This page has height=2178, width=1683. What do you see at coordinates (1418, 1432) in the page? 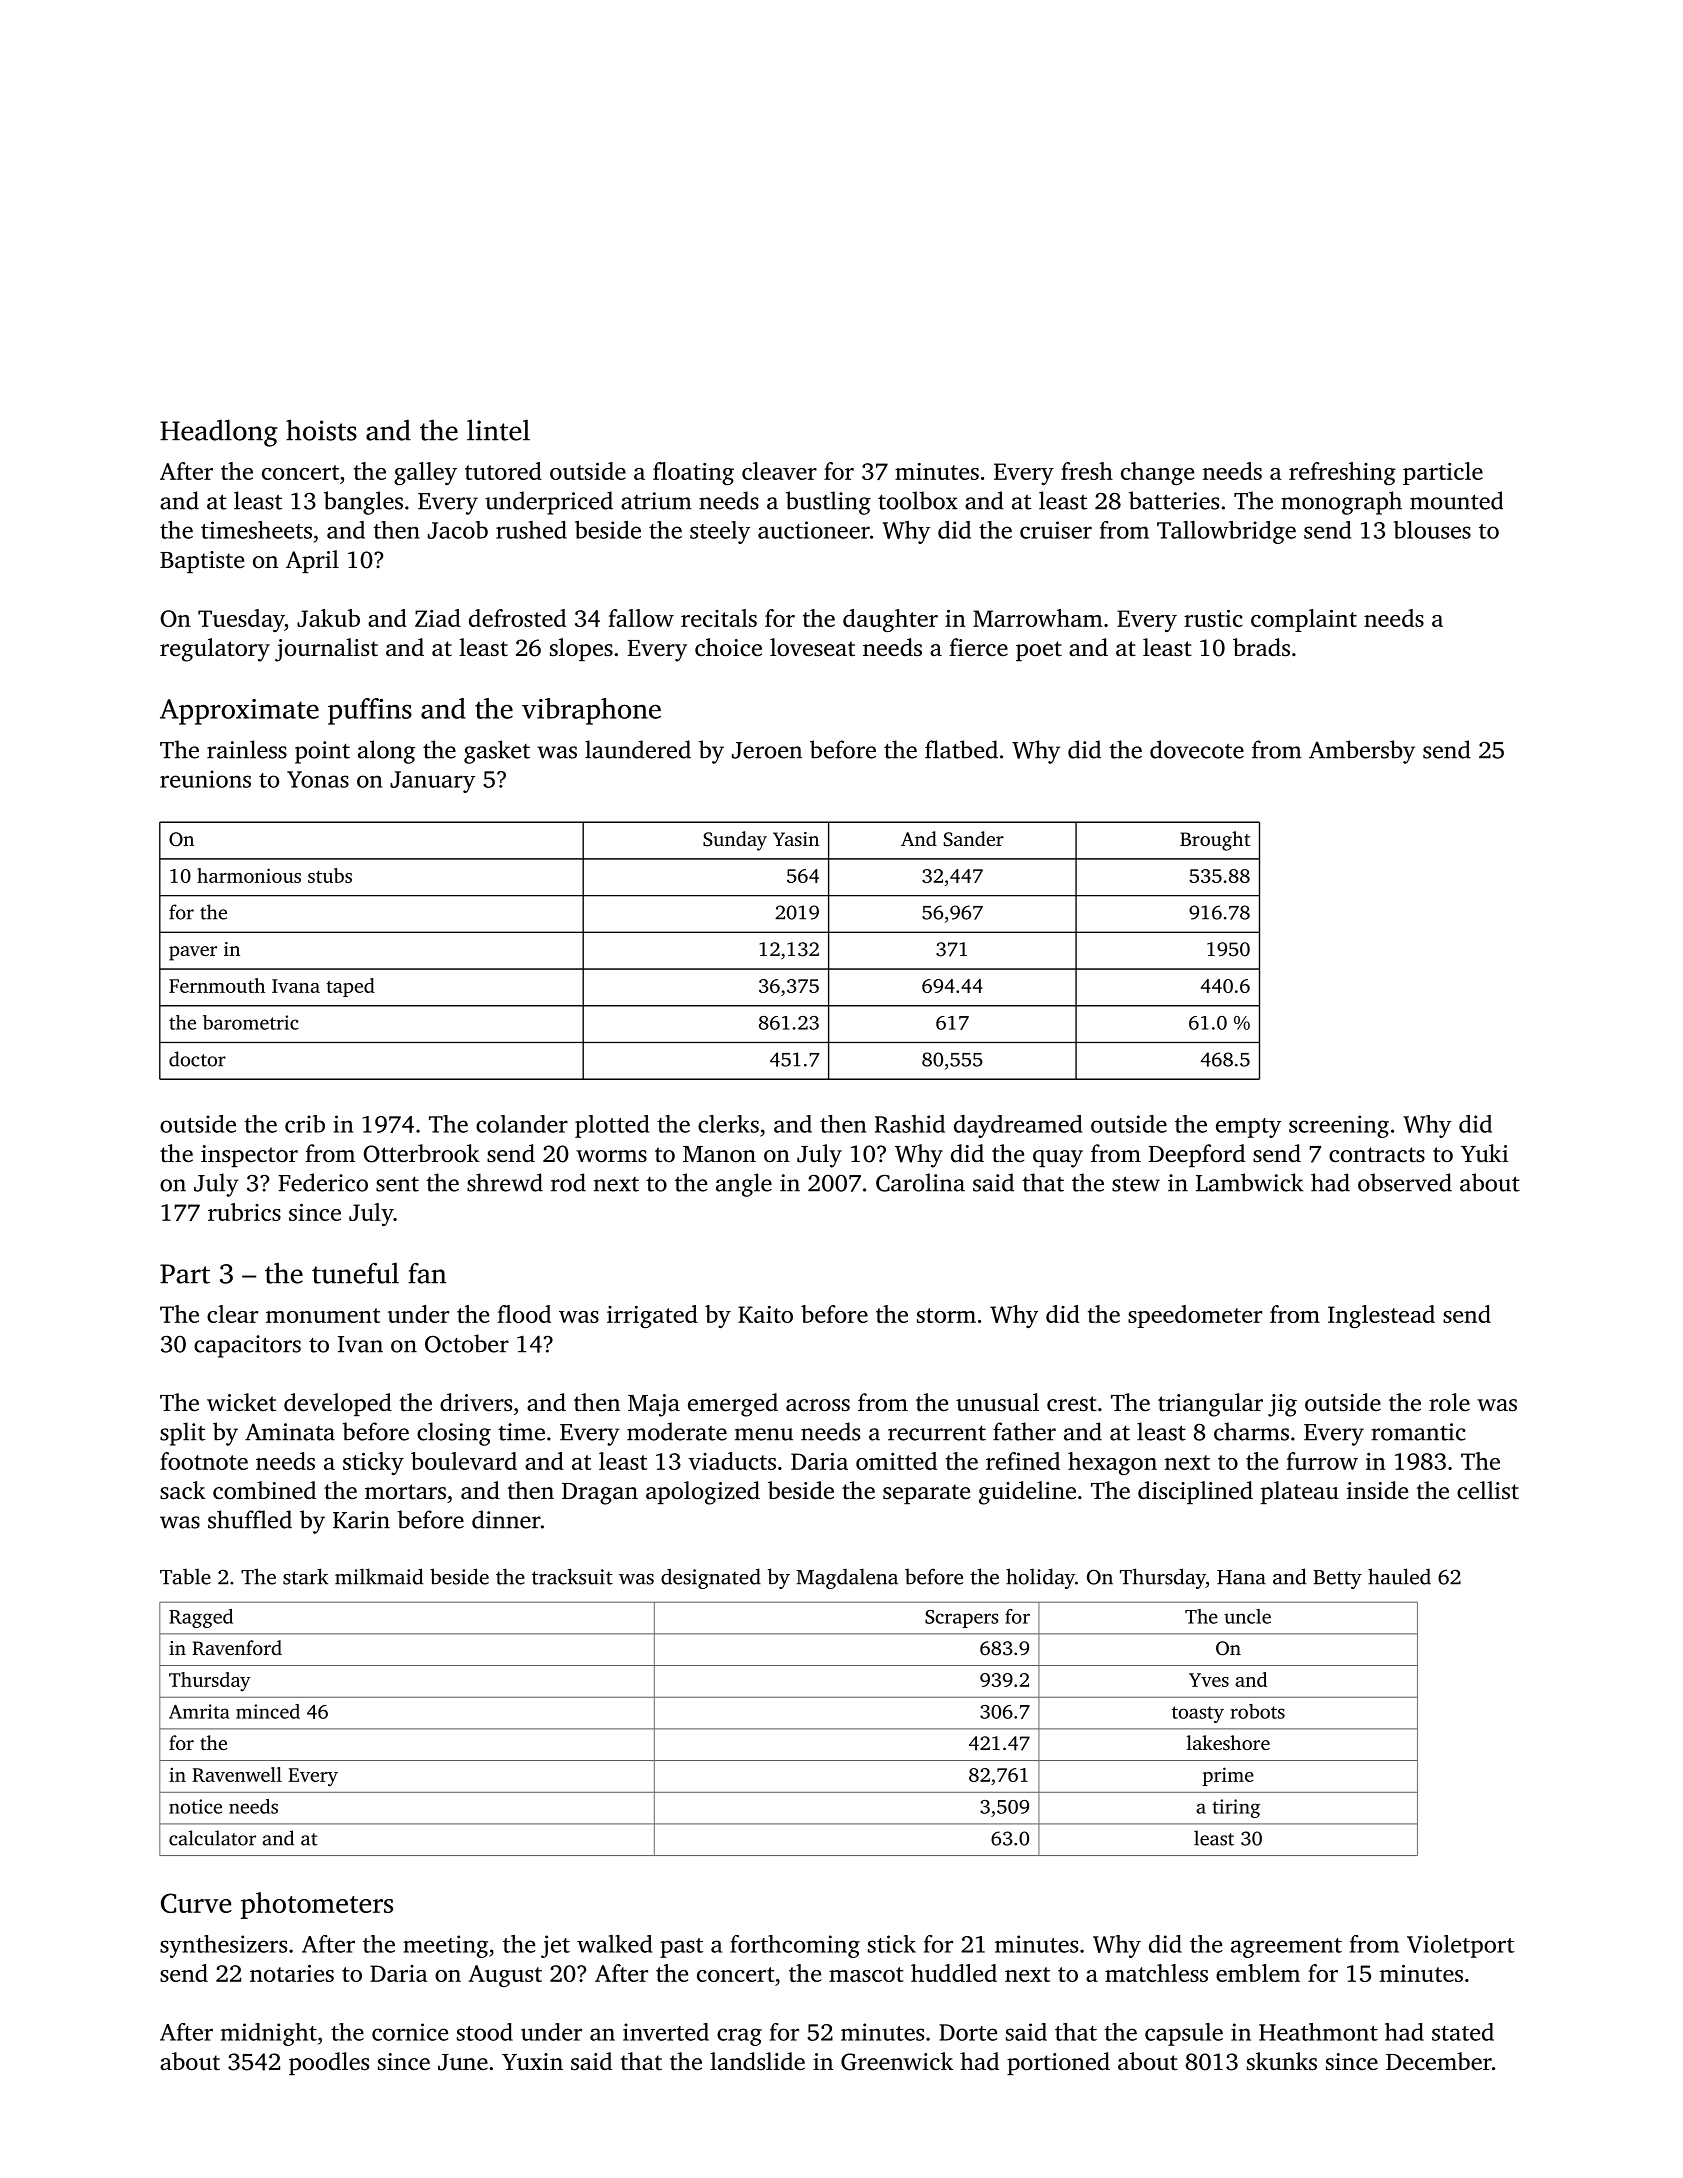
I see `romantic` at bounding box center [1418, 1432].
